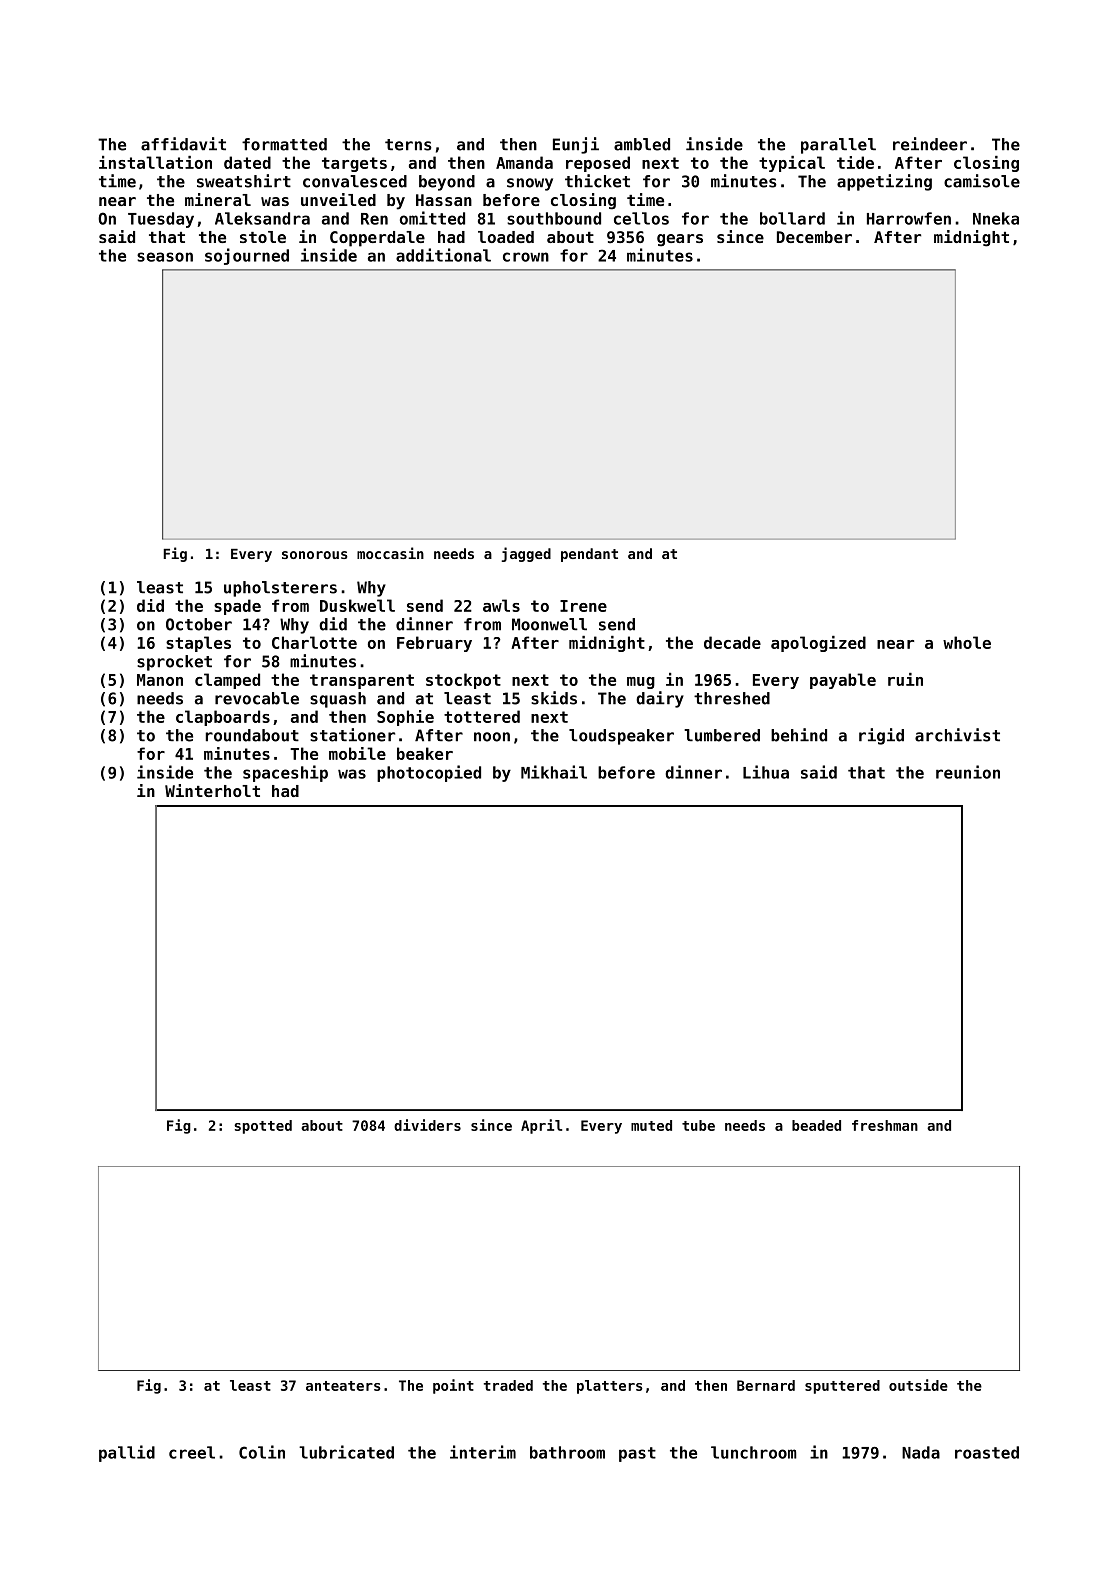  I want to click on skids, so click(554, 698).
